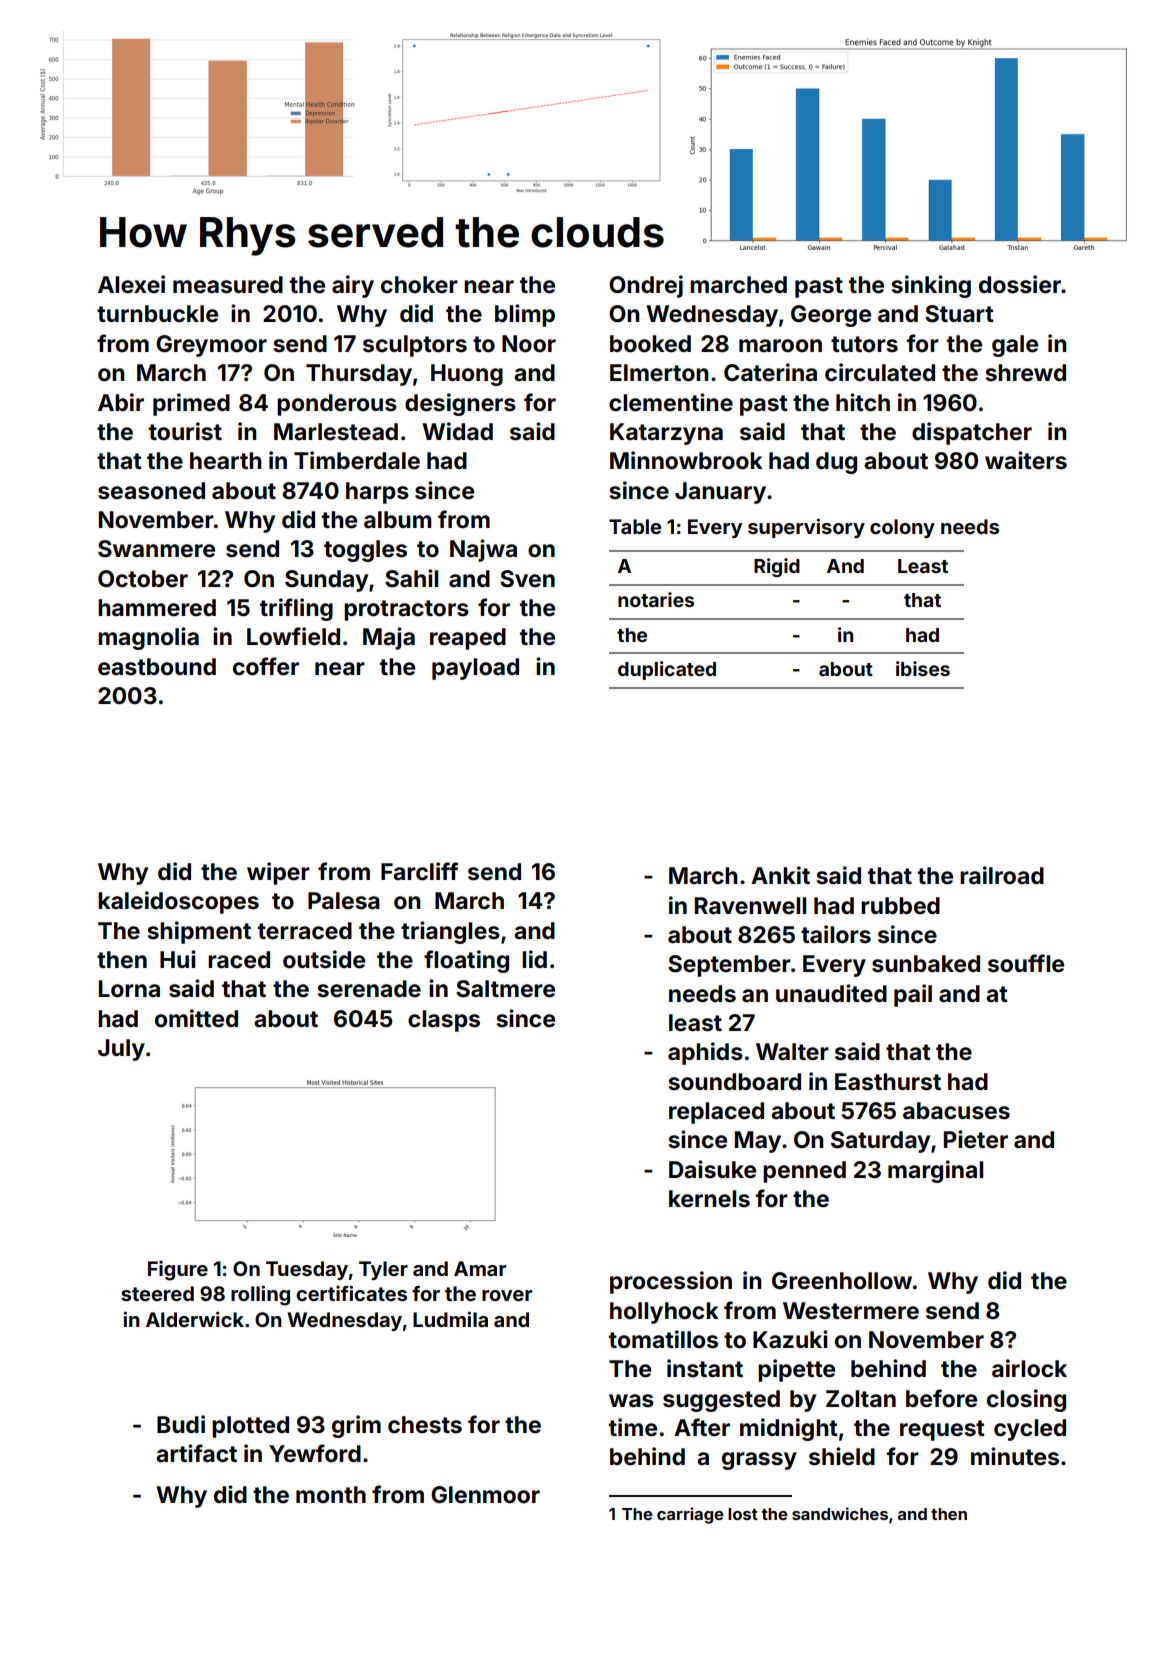 Image resolution: width=1165 pixels, height=1654 pixels. Describe the element at coordinates (831, 993) in the page. I see `unaudited` at that location.
